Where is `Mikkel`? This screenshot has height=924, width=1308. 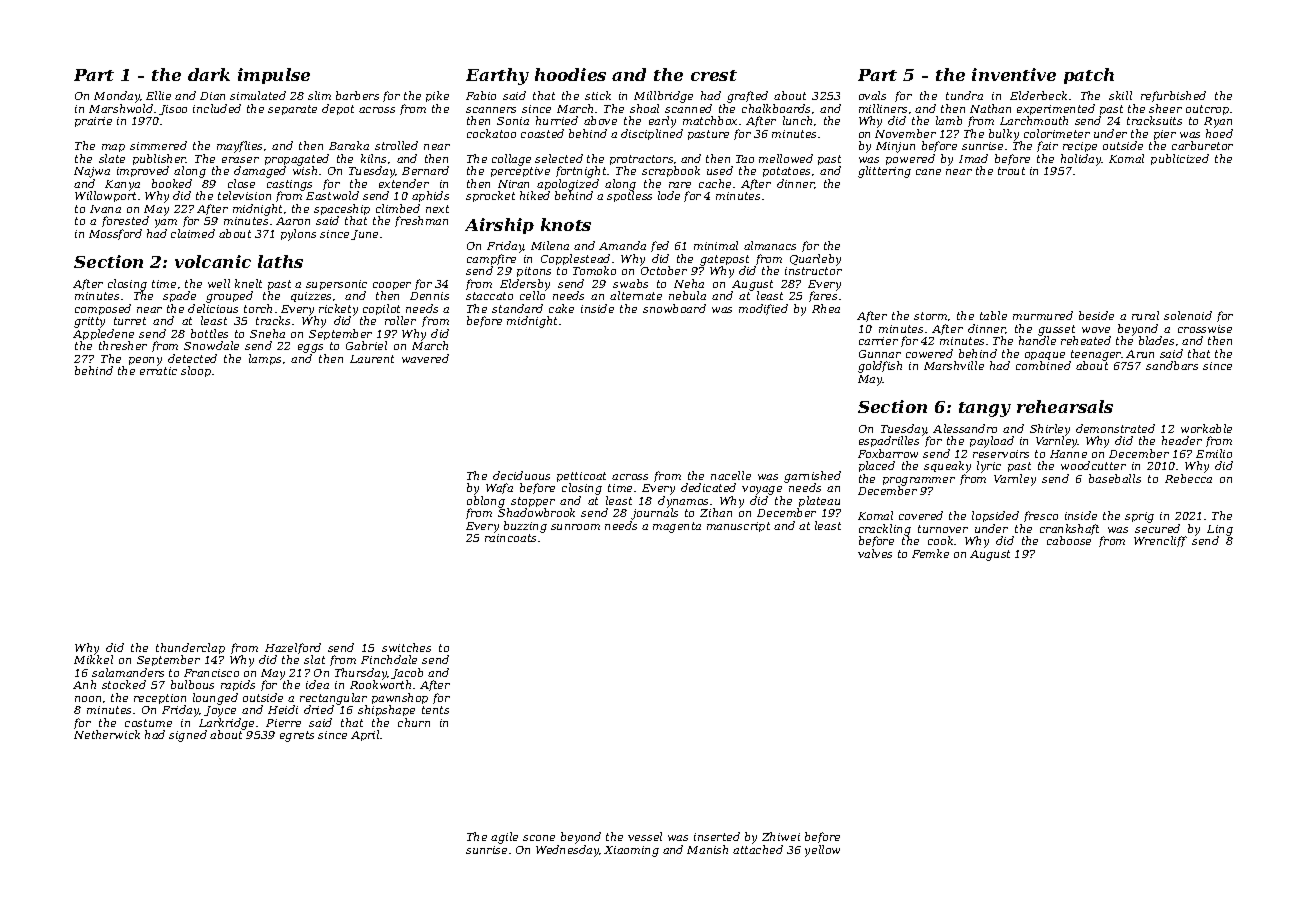 Mikkel is located at coordinates (93, 659).
